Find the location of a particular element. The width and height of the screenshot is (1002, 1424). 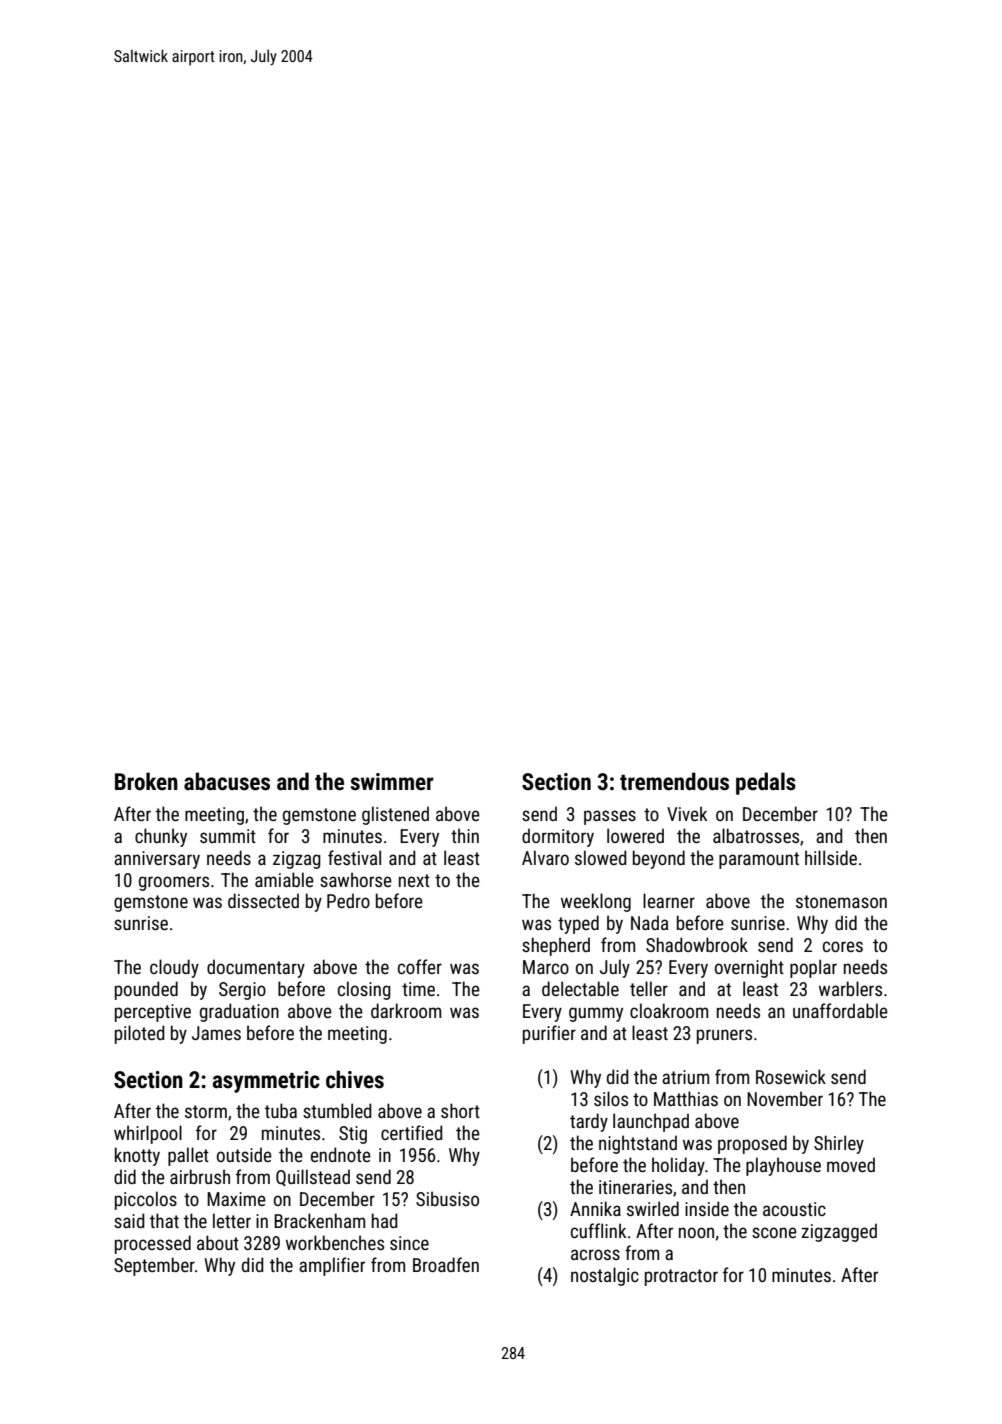

tremendous is located at coordinates (674, 781).
